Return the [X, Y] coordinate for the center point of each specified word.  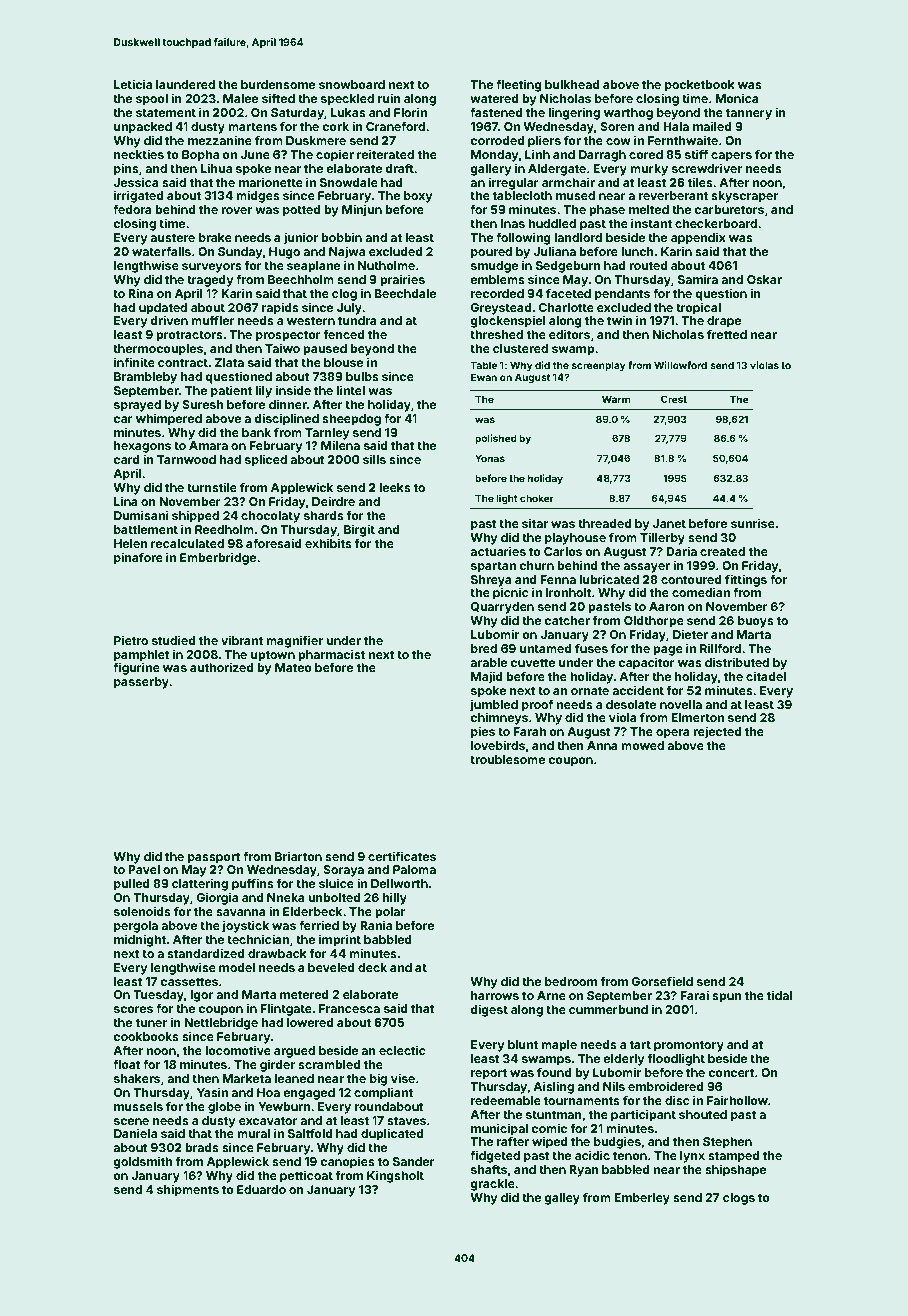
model [237, 967]
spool [152, 100]
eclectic [402, 1050]
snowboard [352, 84]
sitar [535, 523]
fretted [727, 334]
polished [496, 439]
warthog [628, 114]
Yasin [212, 1092]
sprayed [137, 406]
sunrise [753, 523]
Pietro [131, 640]
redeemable [506, 1100]
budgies [617, 1142]
